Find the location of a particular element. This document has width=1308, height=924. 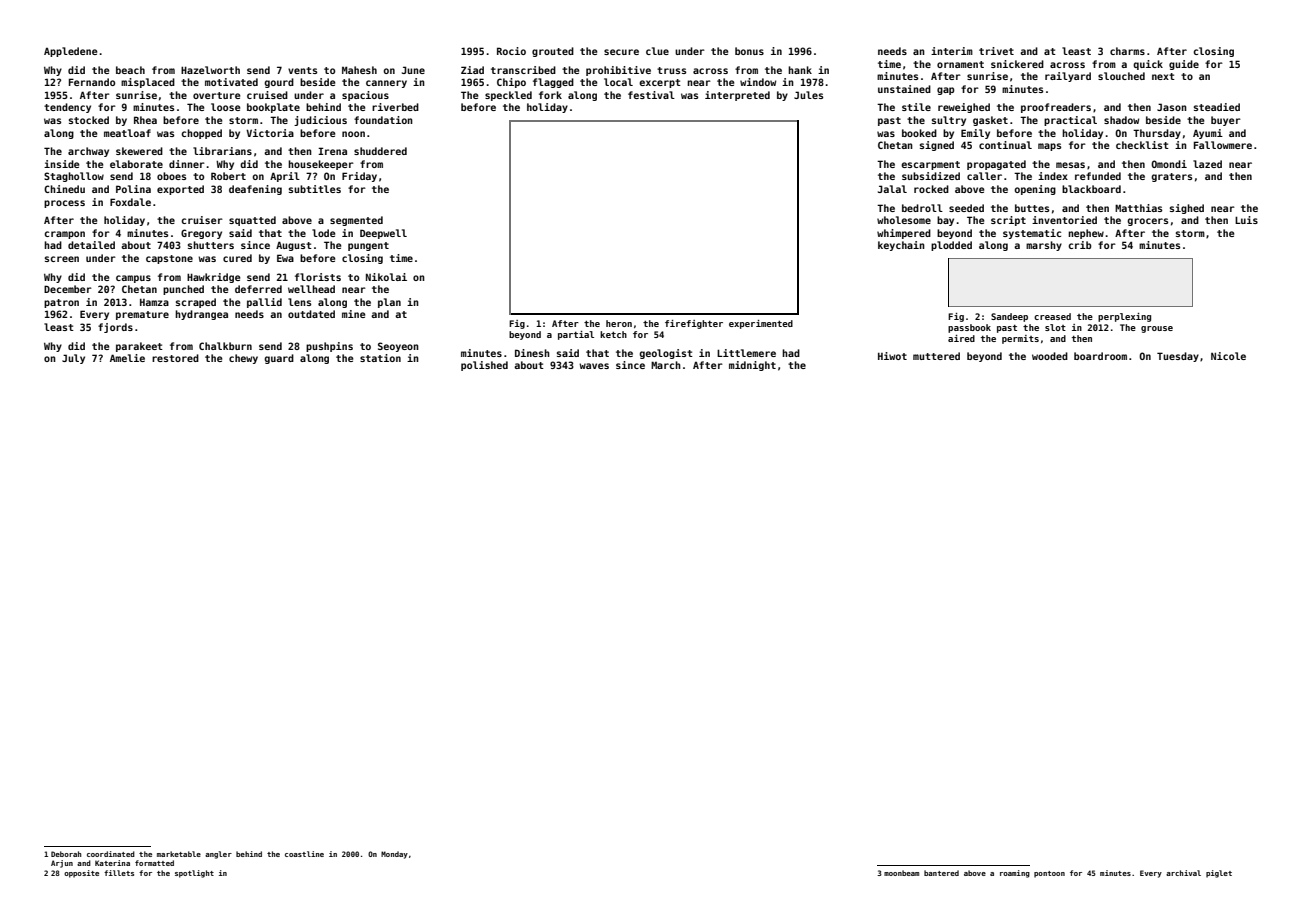

Monday is located at coordinates (394, 855).
